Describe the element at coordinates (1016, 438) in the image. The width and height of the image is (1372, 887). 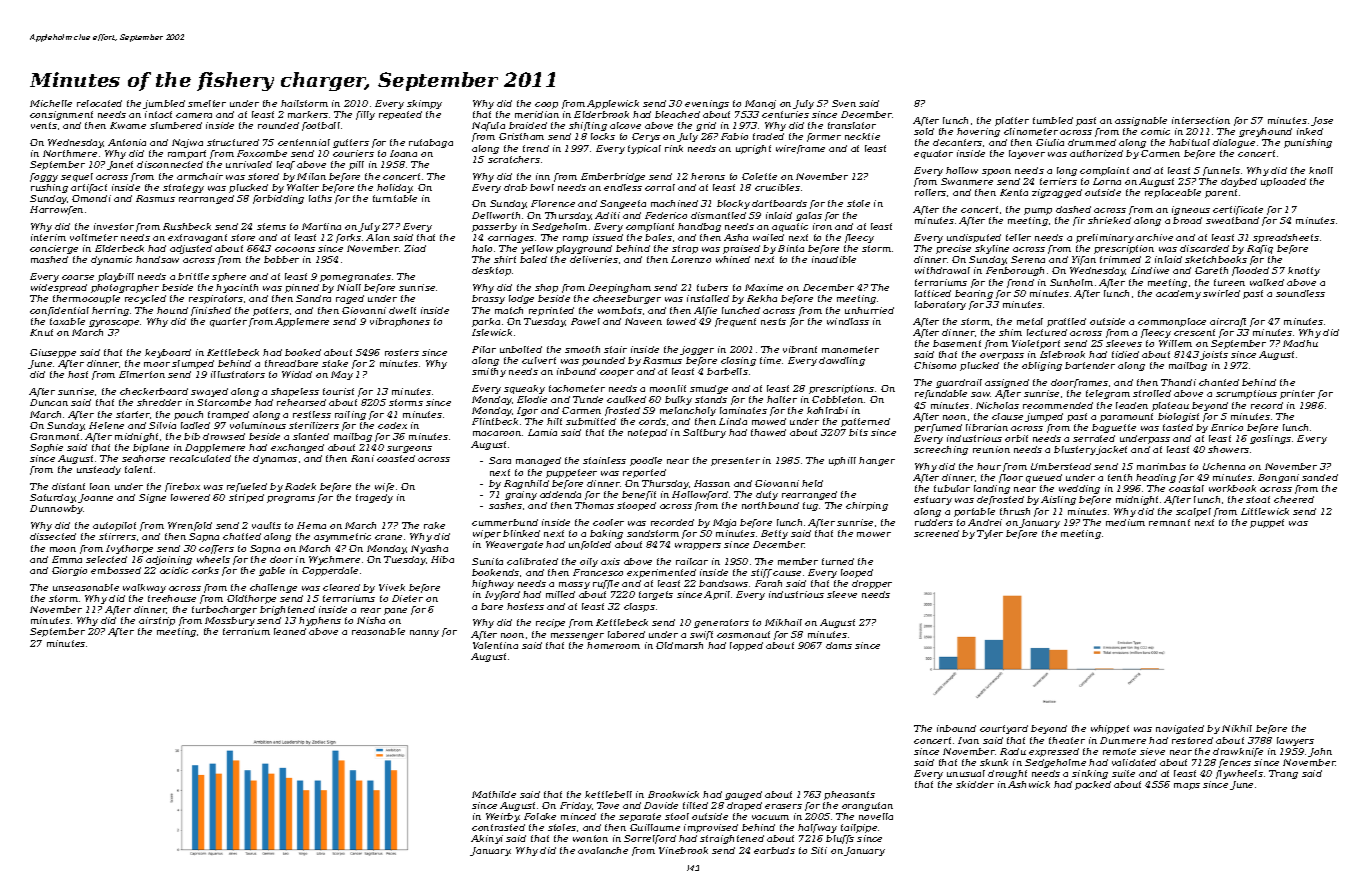
I see `orbit` at that location.
